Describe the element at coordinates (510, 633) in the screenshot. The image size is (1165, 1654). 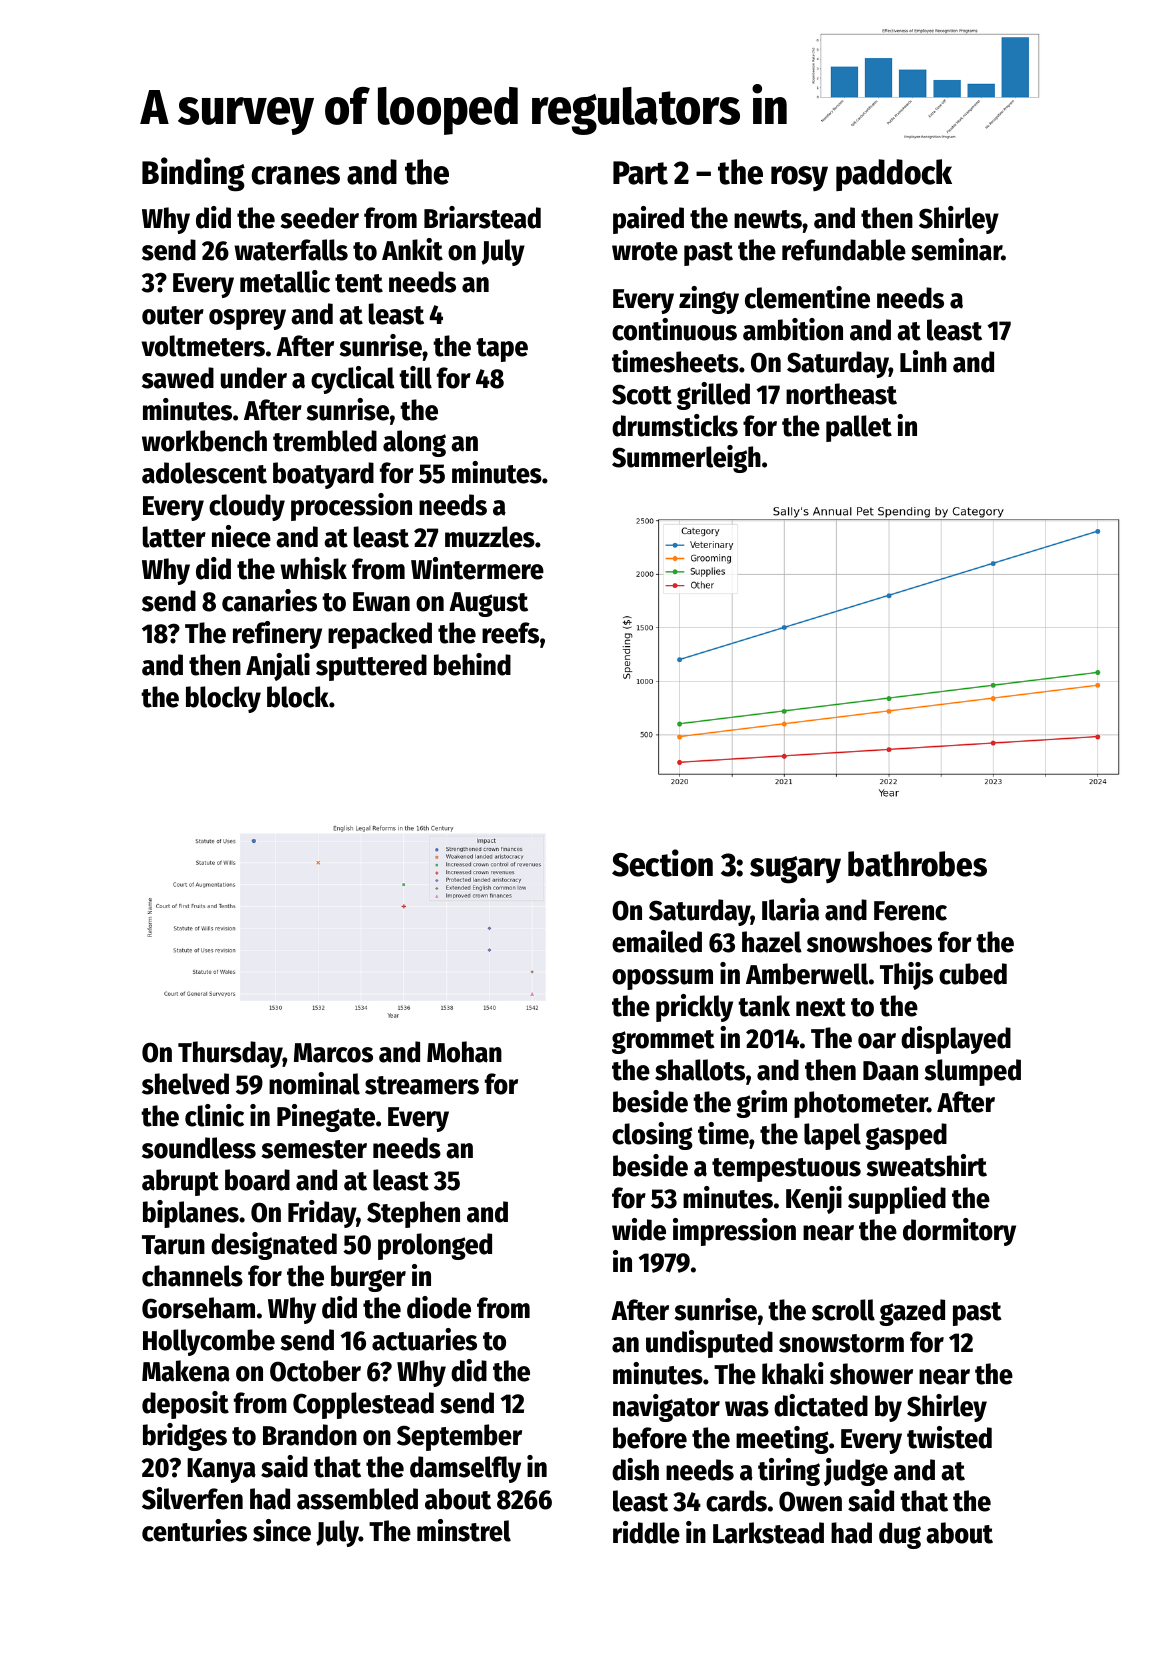
I see `reefs` at that location.
